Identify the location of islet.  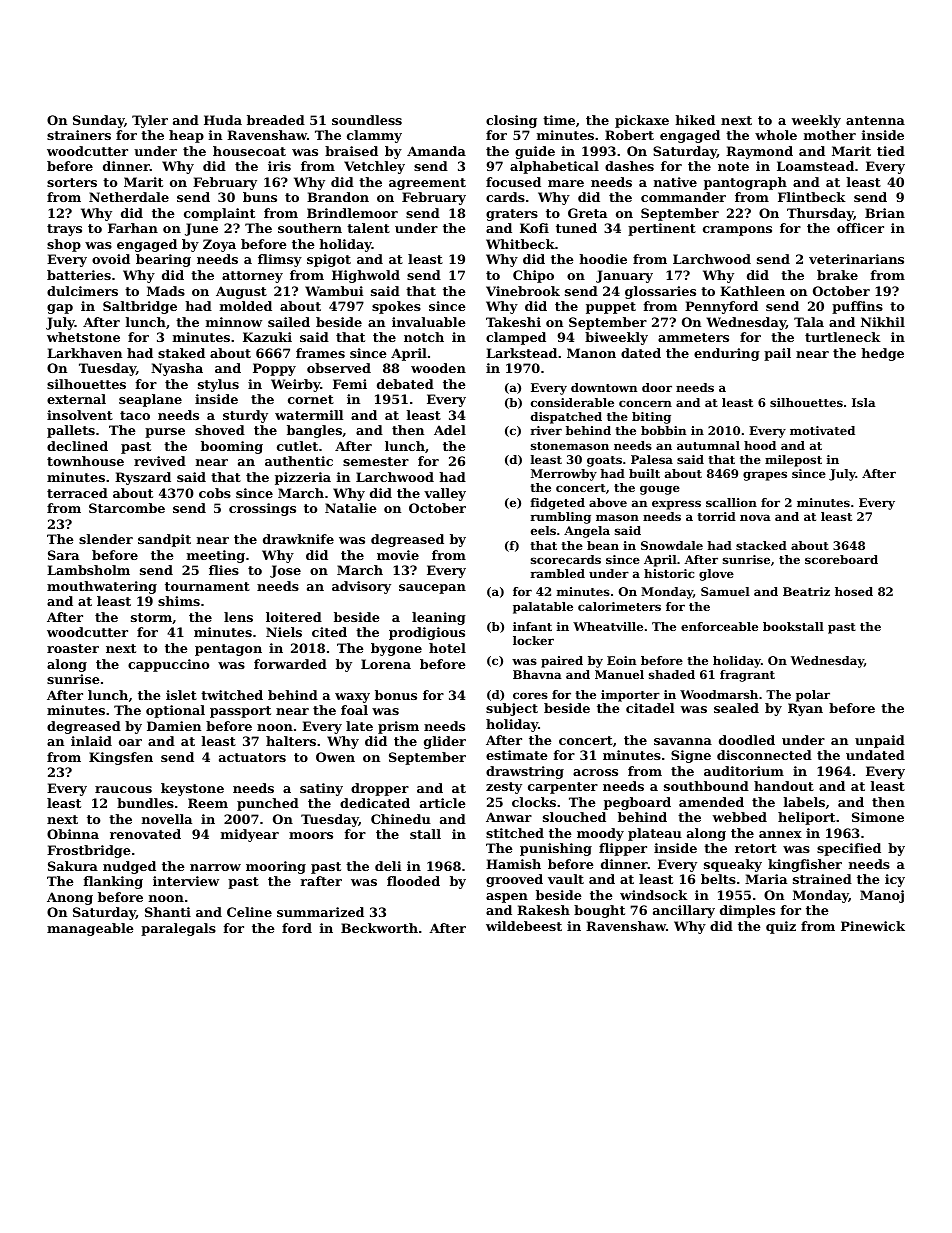
(181, 695).
